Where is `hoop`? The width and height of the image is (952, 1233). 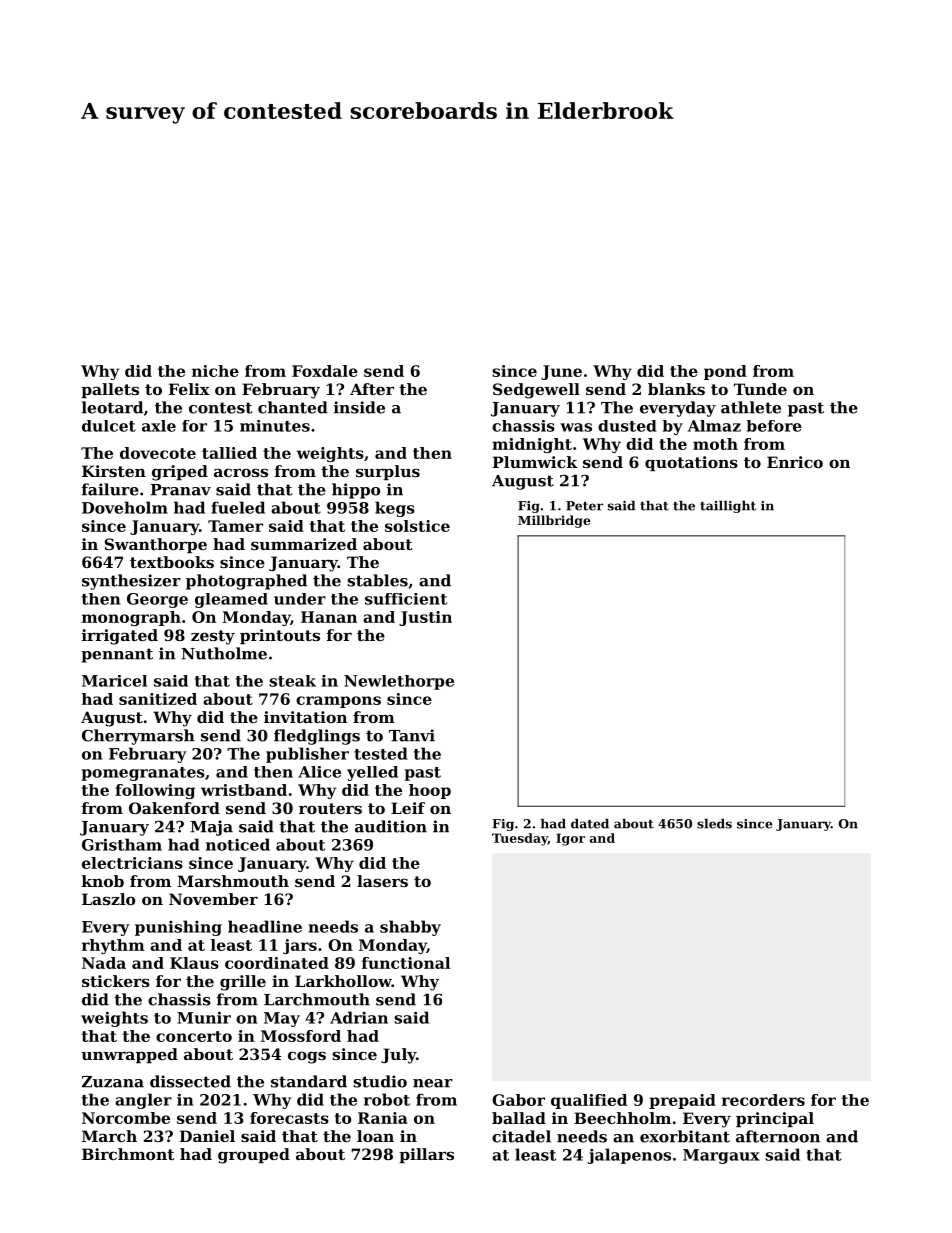
hoop is located at coordinates (430, 791).
